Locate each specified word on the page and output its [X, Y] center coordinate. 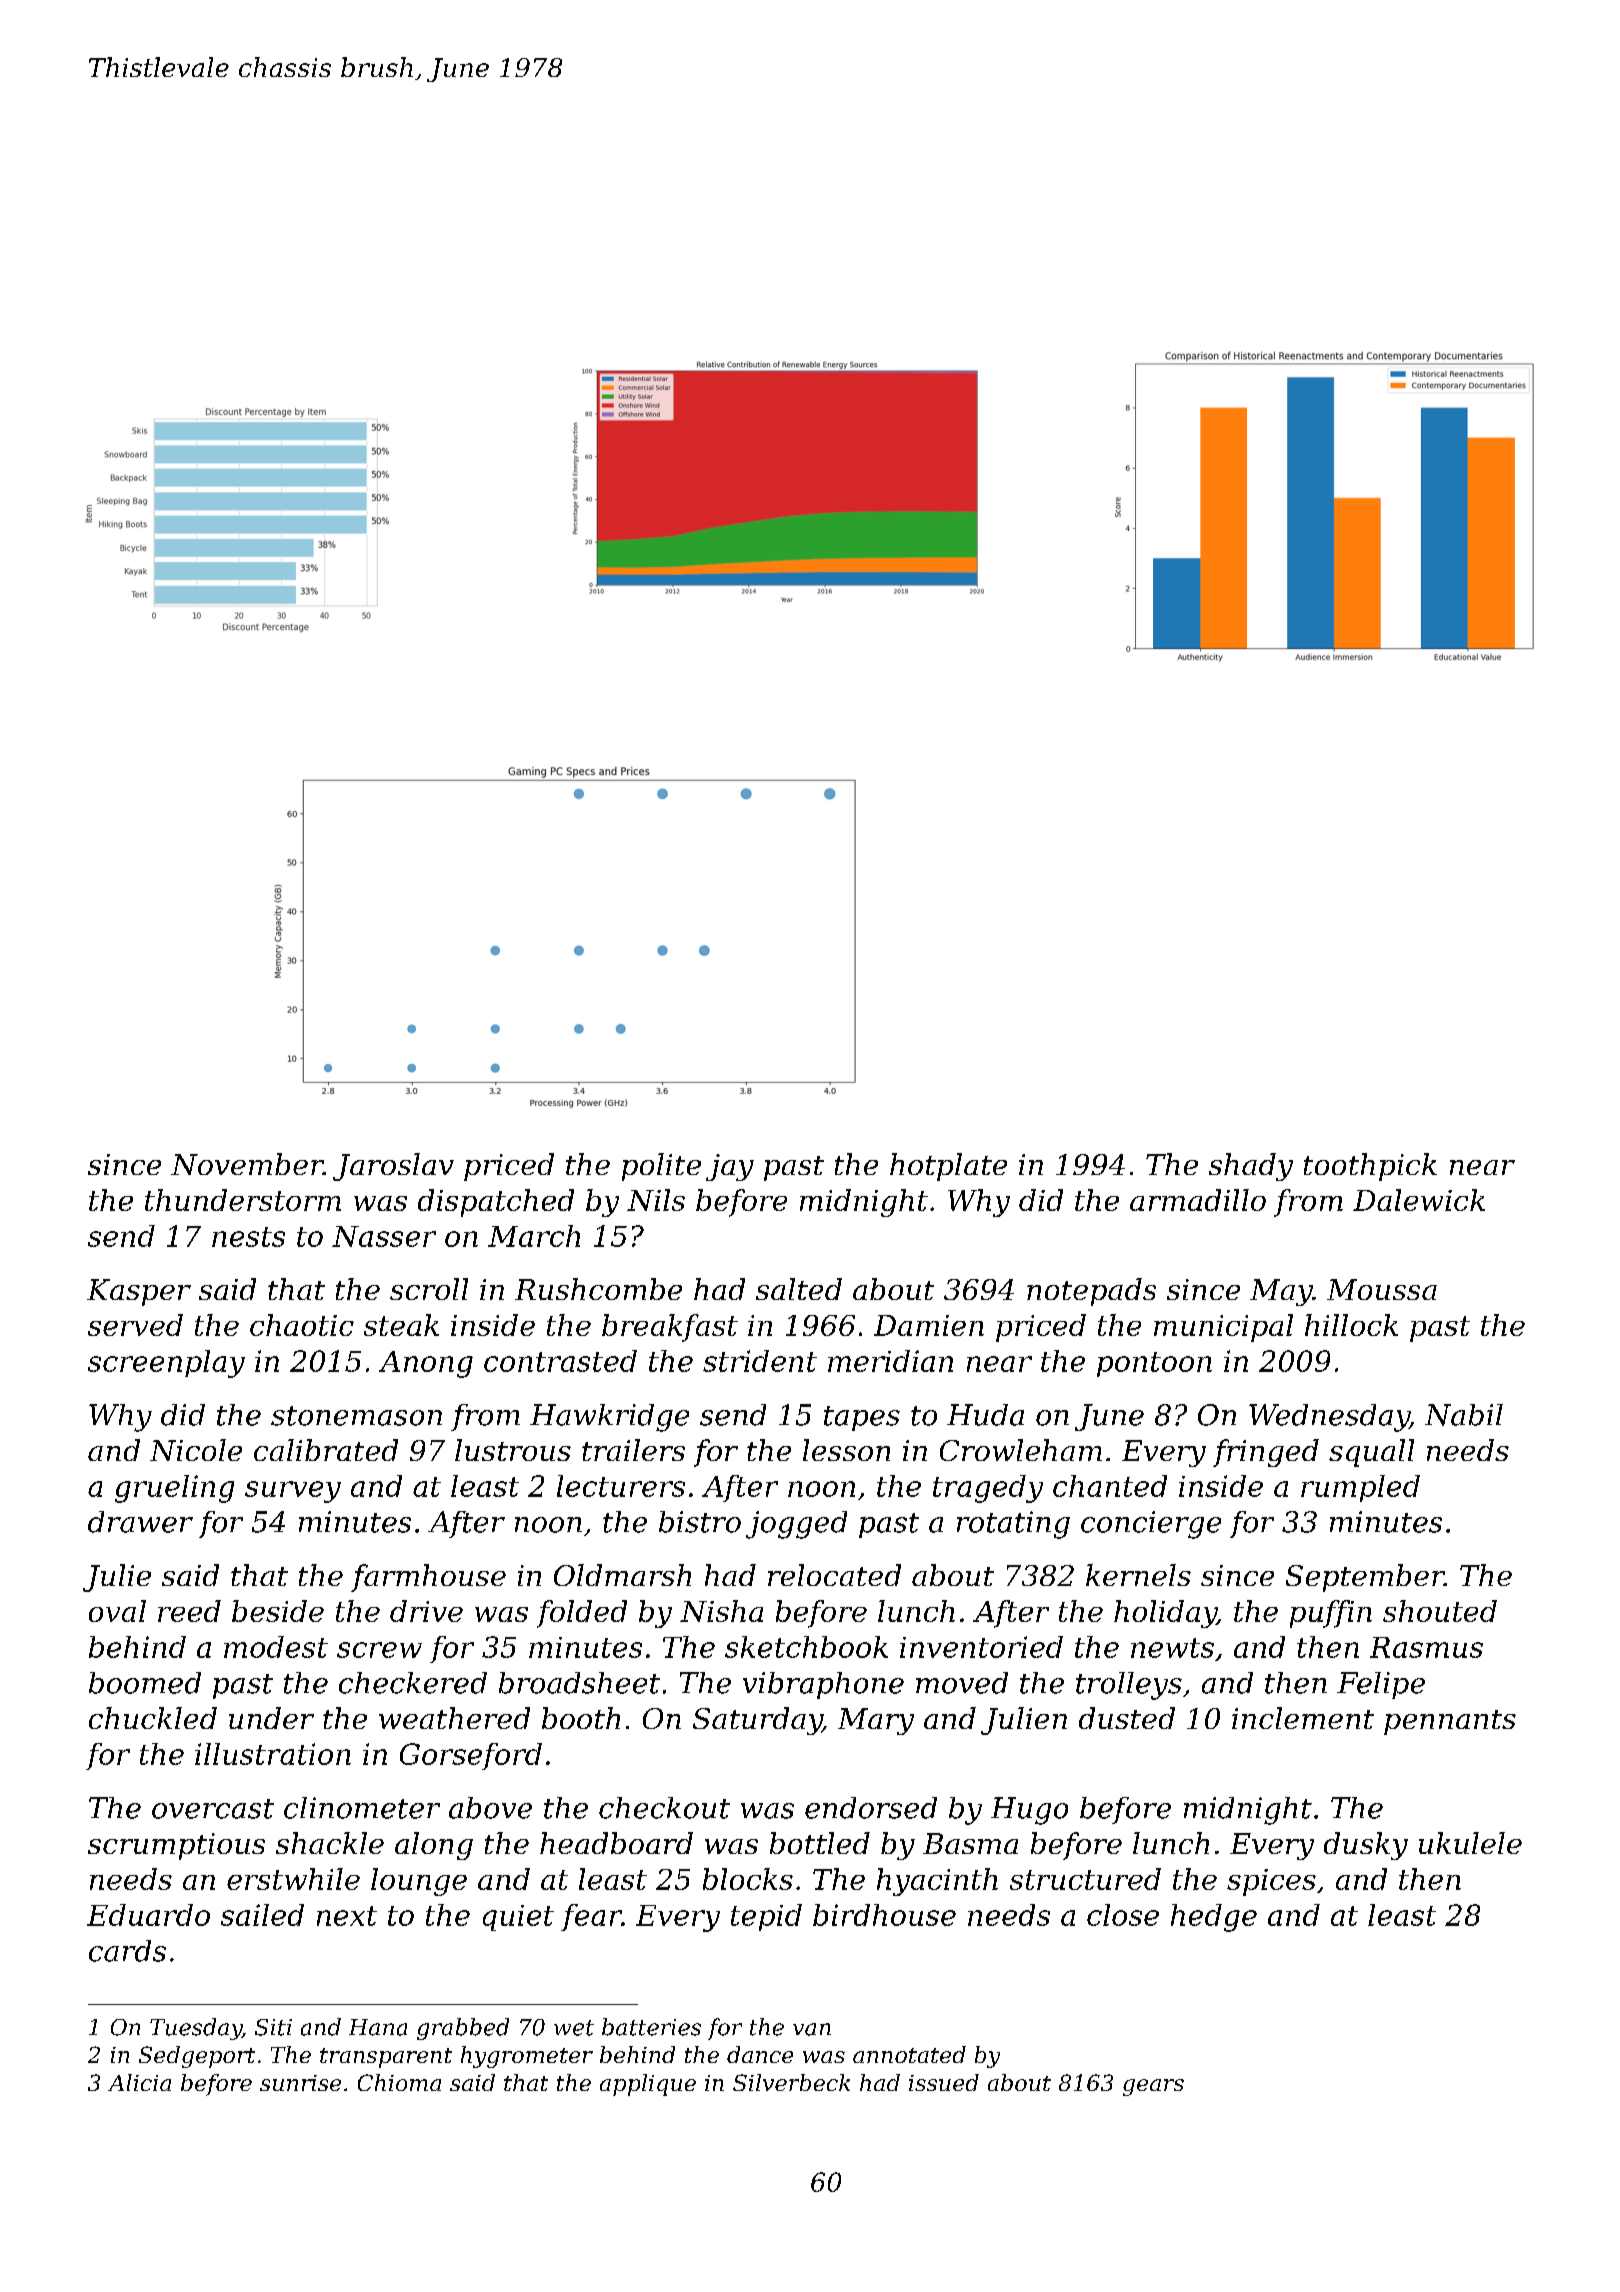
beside [278, 1611]
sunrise [300, 2083]
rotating [1013, 1525]
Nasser [384, 1236]
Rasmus [1426, 1647]
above [490, 1808]
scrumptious [176, 1846]
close [1123, 1915]
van [812, 2029]
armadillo [1198, 1200]
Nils [656, 1200]
